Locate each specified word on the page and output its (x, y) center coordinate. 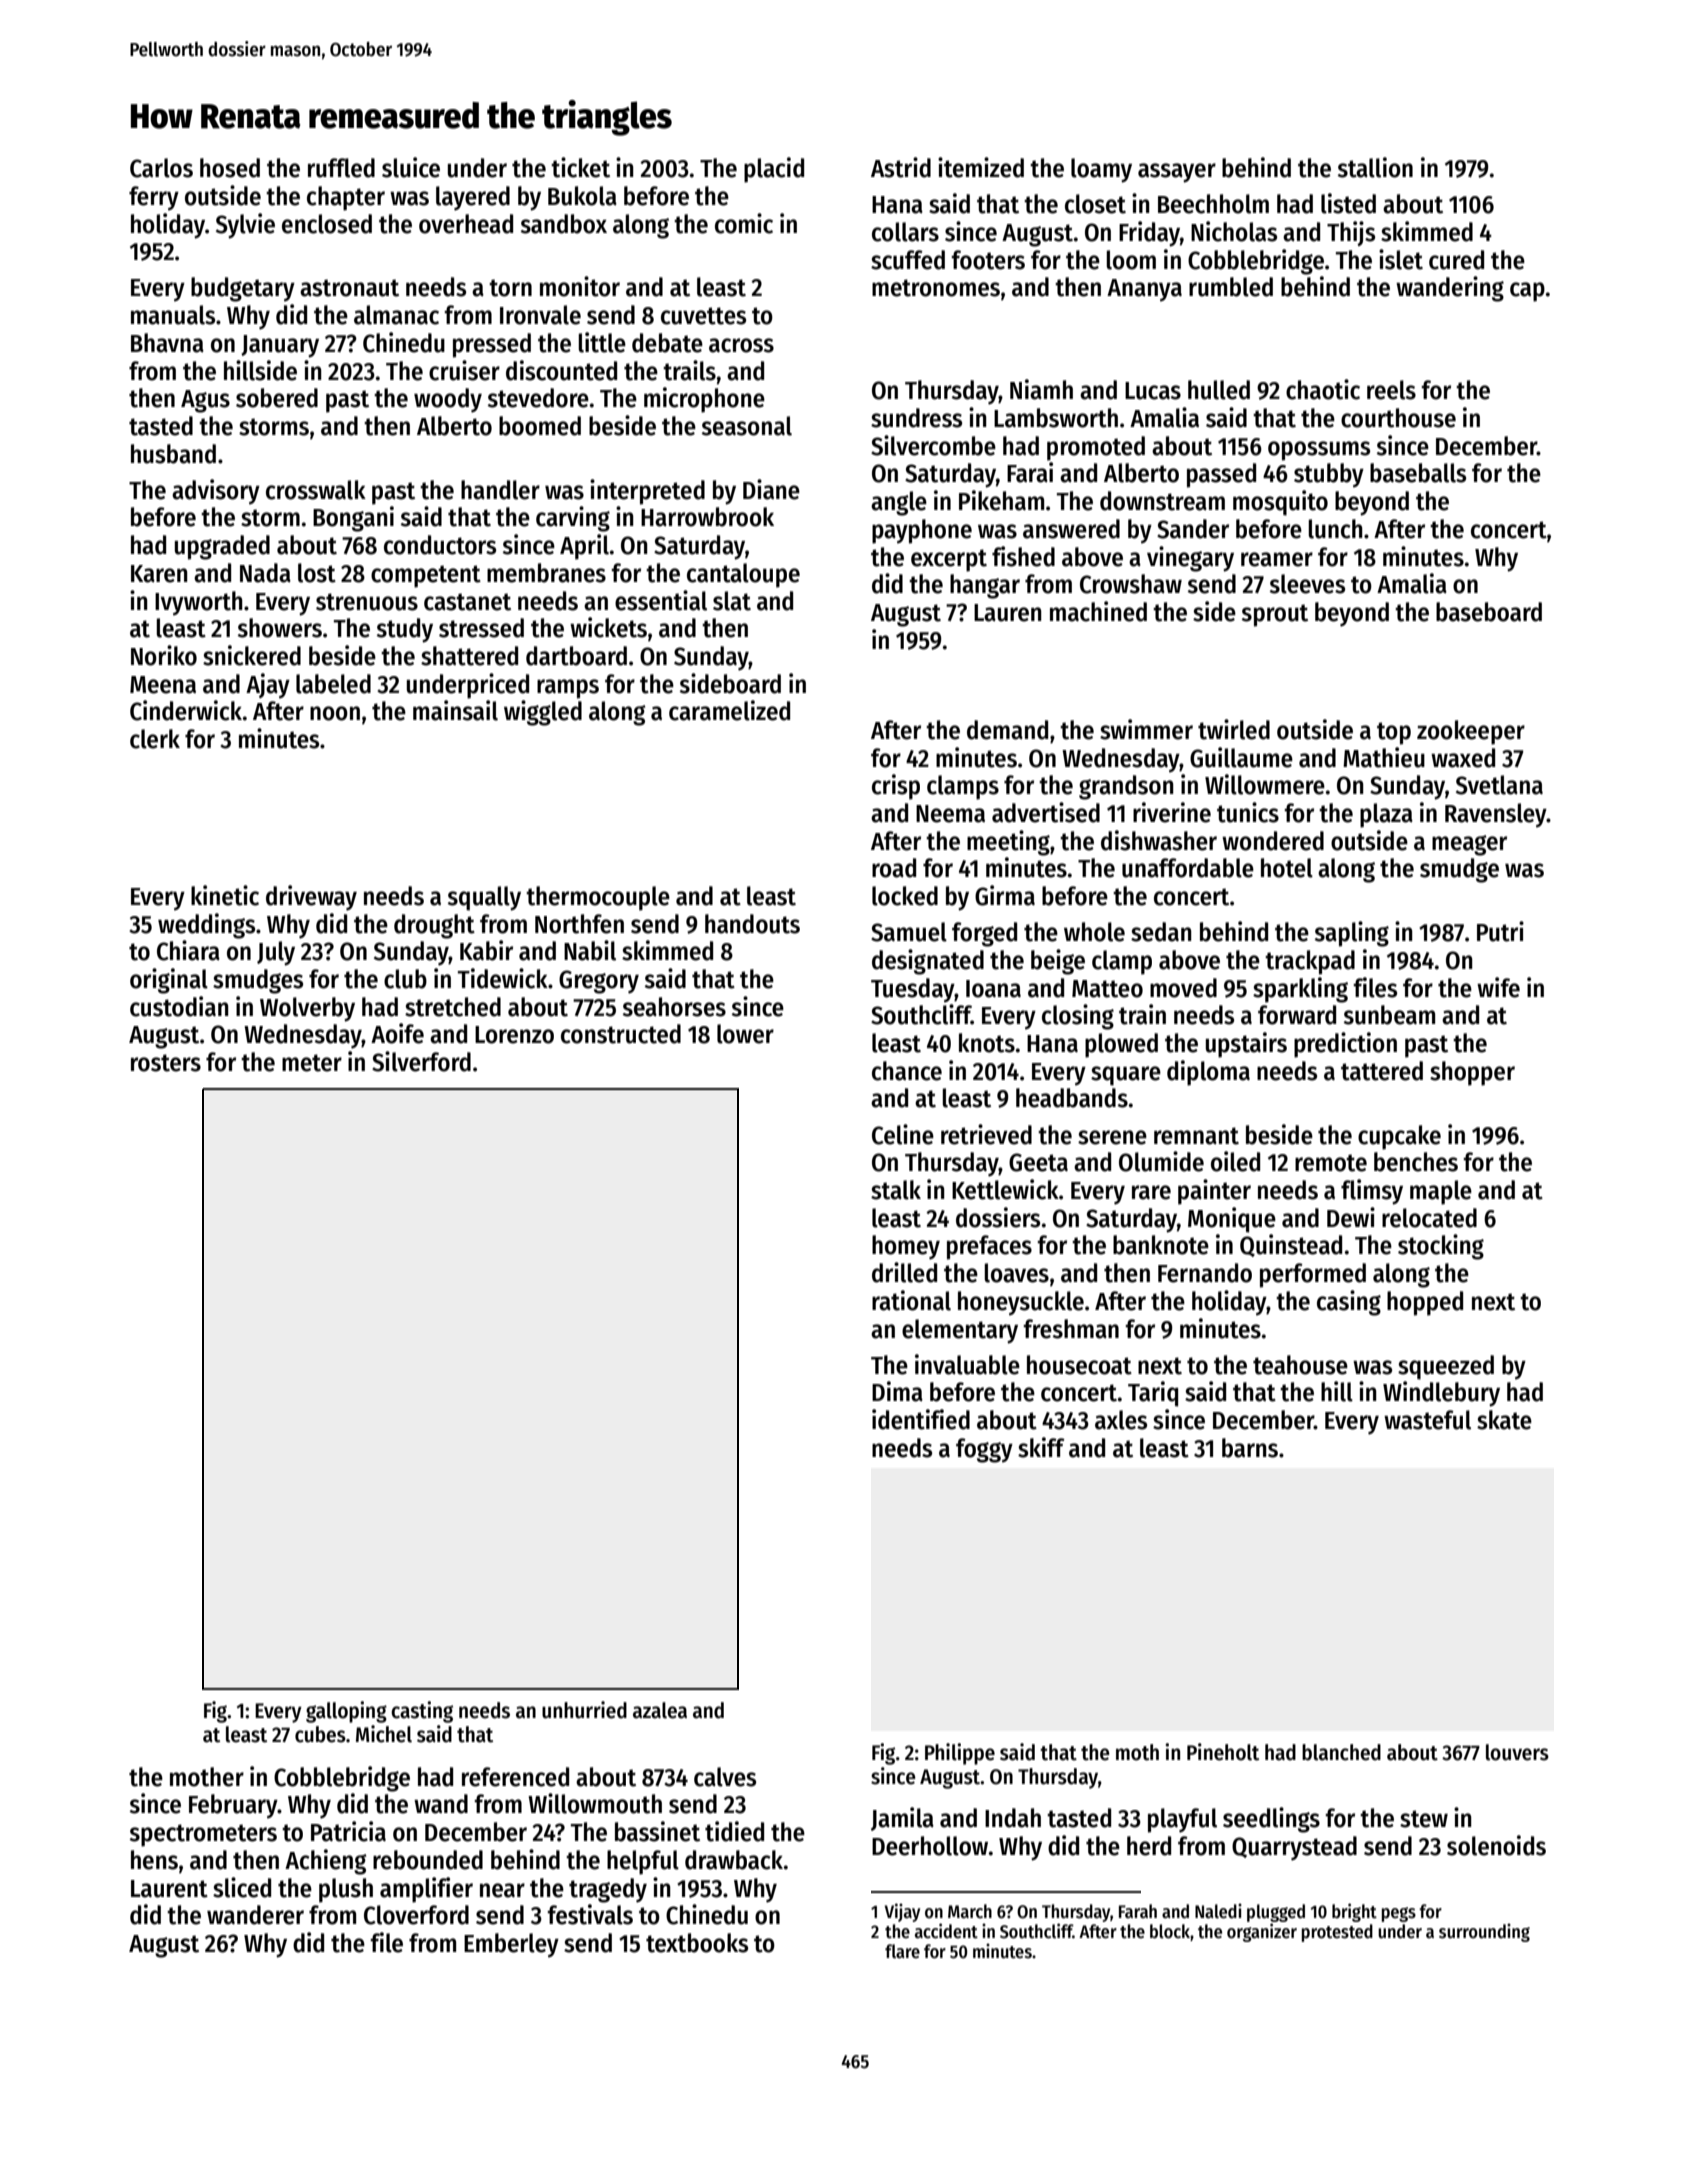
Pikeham (1001, 500)
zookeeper (1471, 732)
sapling (1352, 934)
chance (907, 1071)
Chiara (188, 950)
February (233, 1806)
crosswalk (316, 490)
